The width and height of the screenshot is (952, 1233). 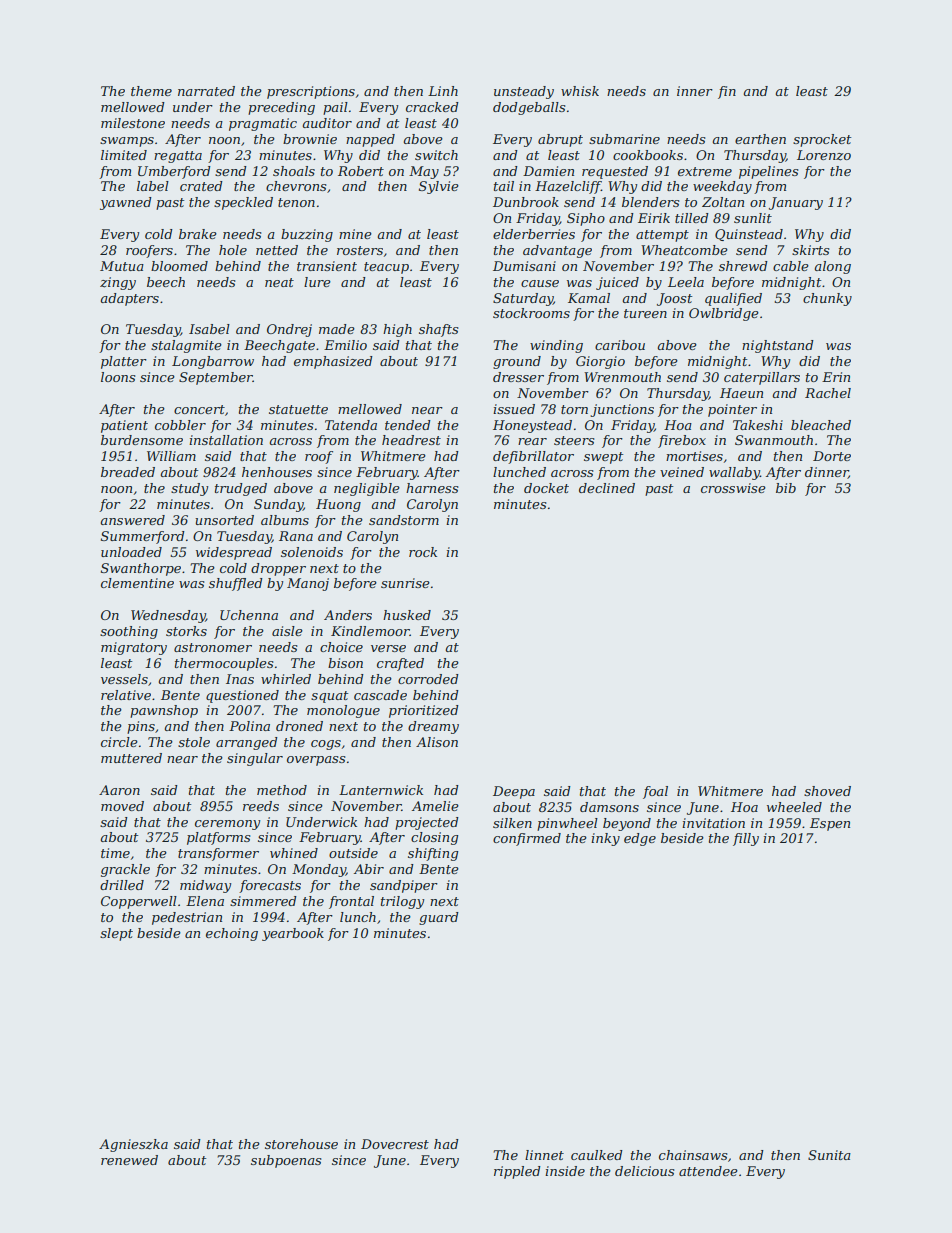 What do you see at coordinates (774, 440) in the screenshot?
I see `Swanmouth` at bounding box center [774, 440].
